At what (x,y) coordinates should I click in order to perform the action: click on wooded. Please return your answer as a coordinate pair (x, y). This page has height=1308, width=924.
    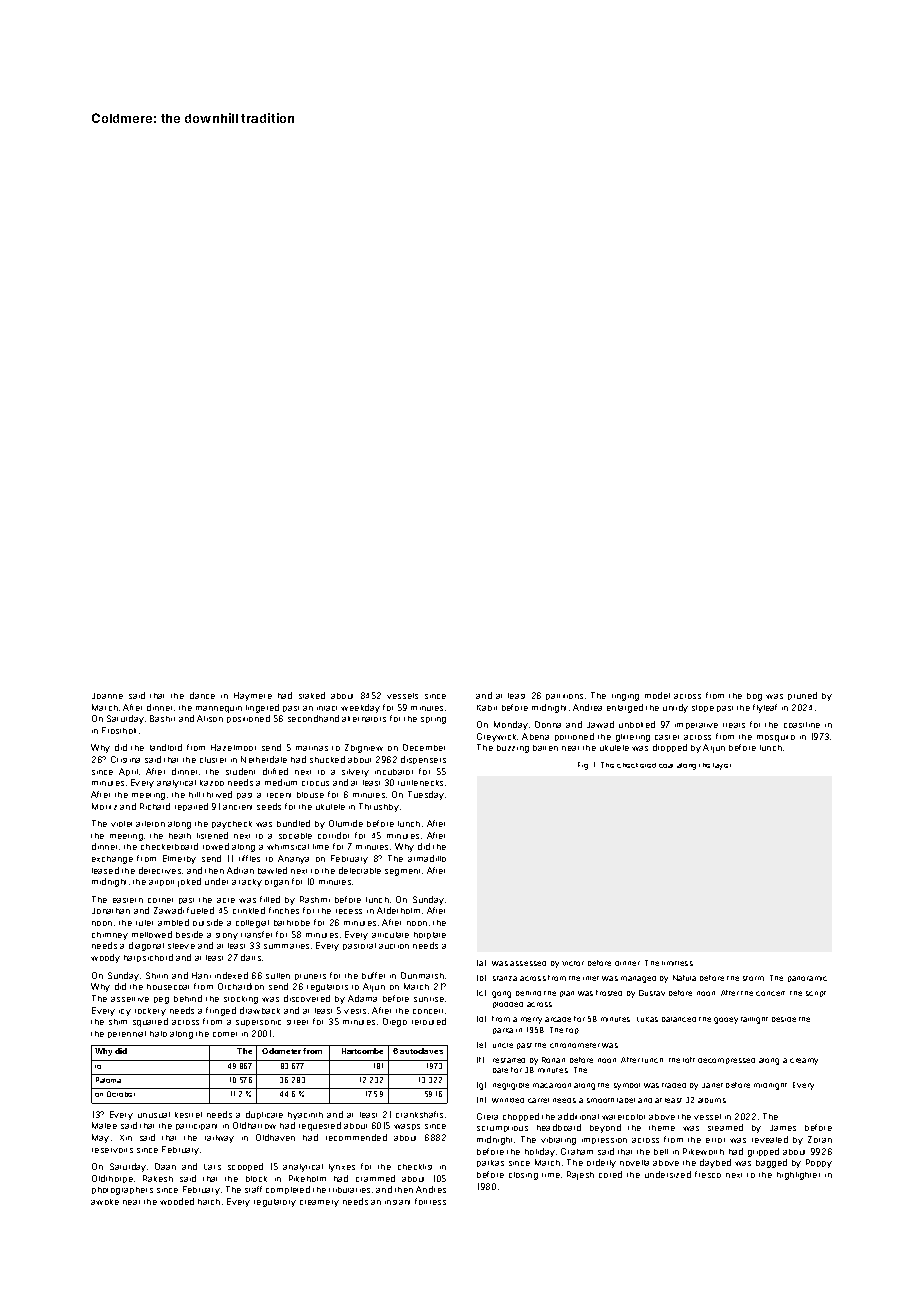
    Looking at the image, I should click on (177, 1201).
